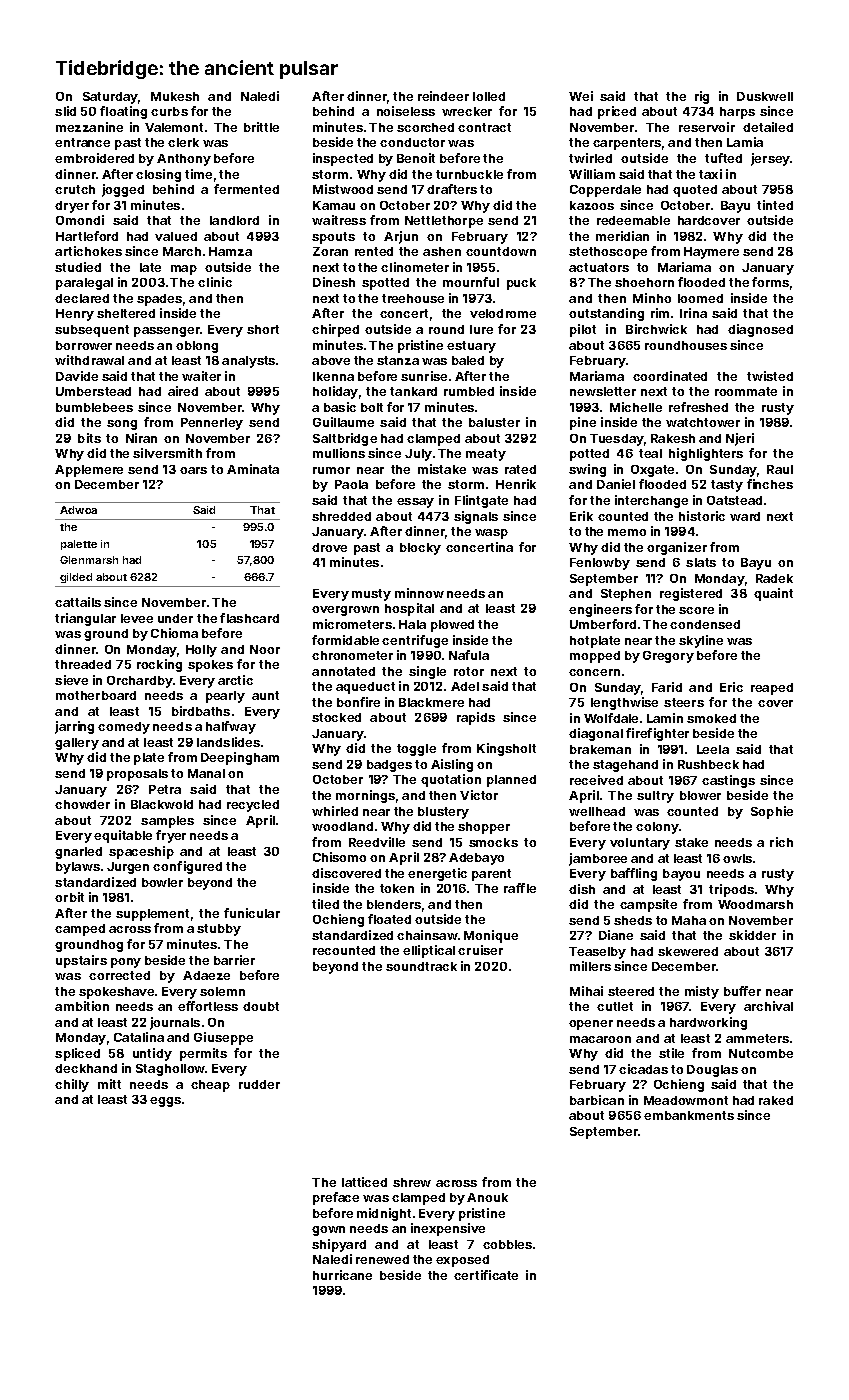  Describe the element at coordinates (770, 376) in the image. I see `twisted` at that location.
